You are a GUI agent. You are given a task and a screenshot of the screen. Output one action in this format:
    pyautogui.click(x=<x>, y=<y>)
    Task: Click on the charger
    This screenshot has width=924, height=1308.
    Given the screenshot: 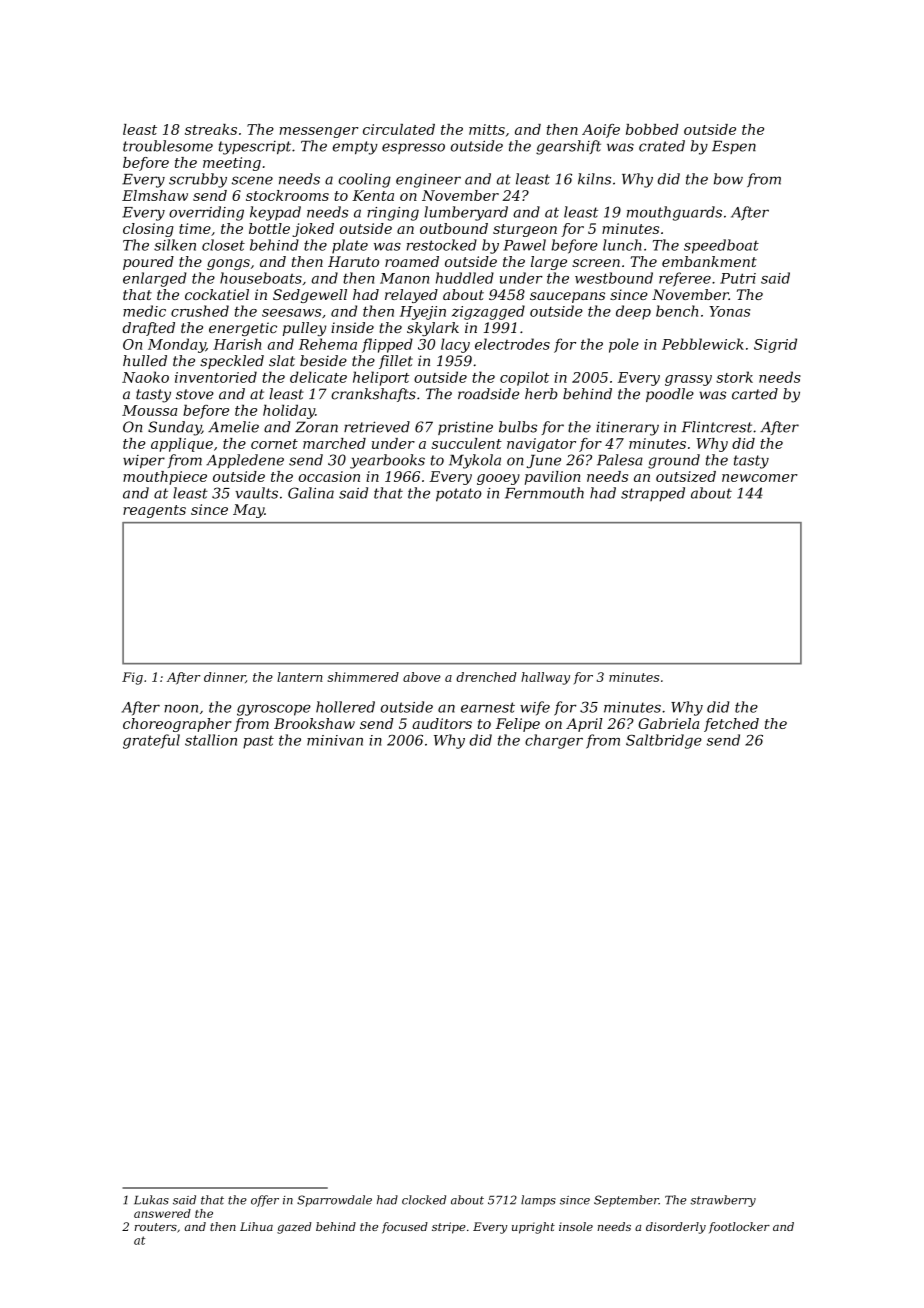 What is the action you would take?
    pyautogui.click(x=554, y=741)
